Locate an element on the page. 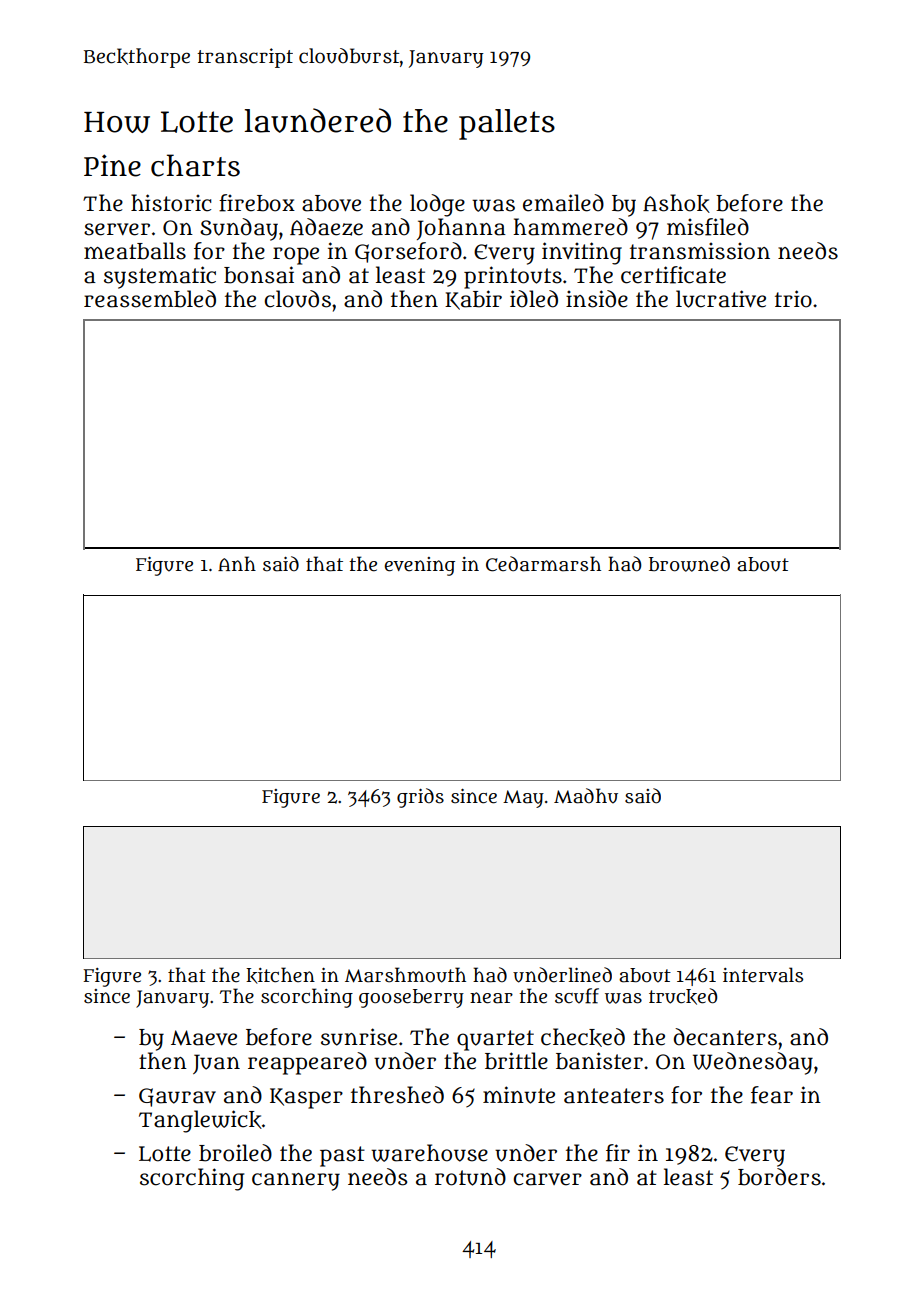 Image resolution: width=924 pixels, height=1308 pixels. intervals is located at coordinates (763, 975).
